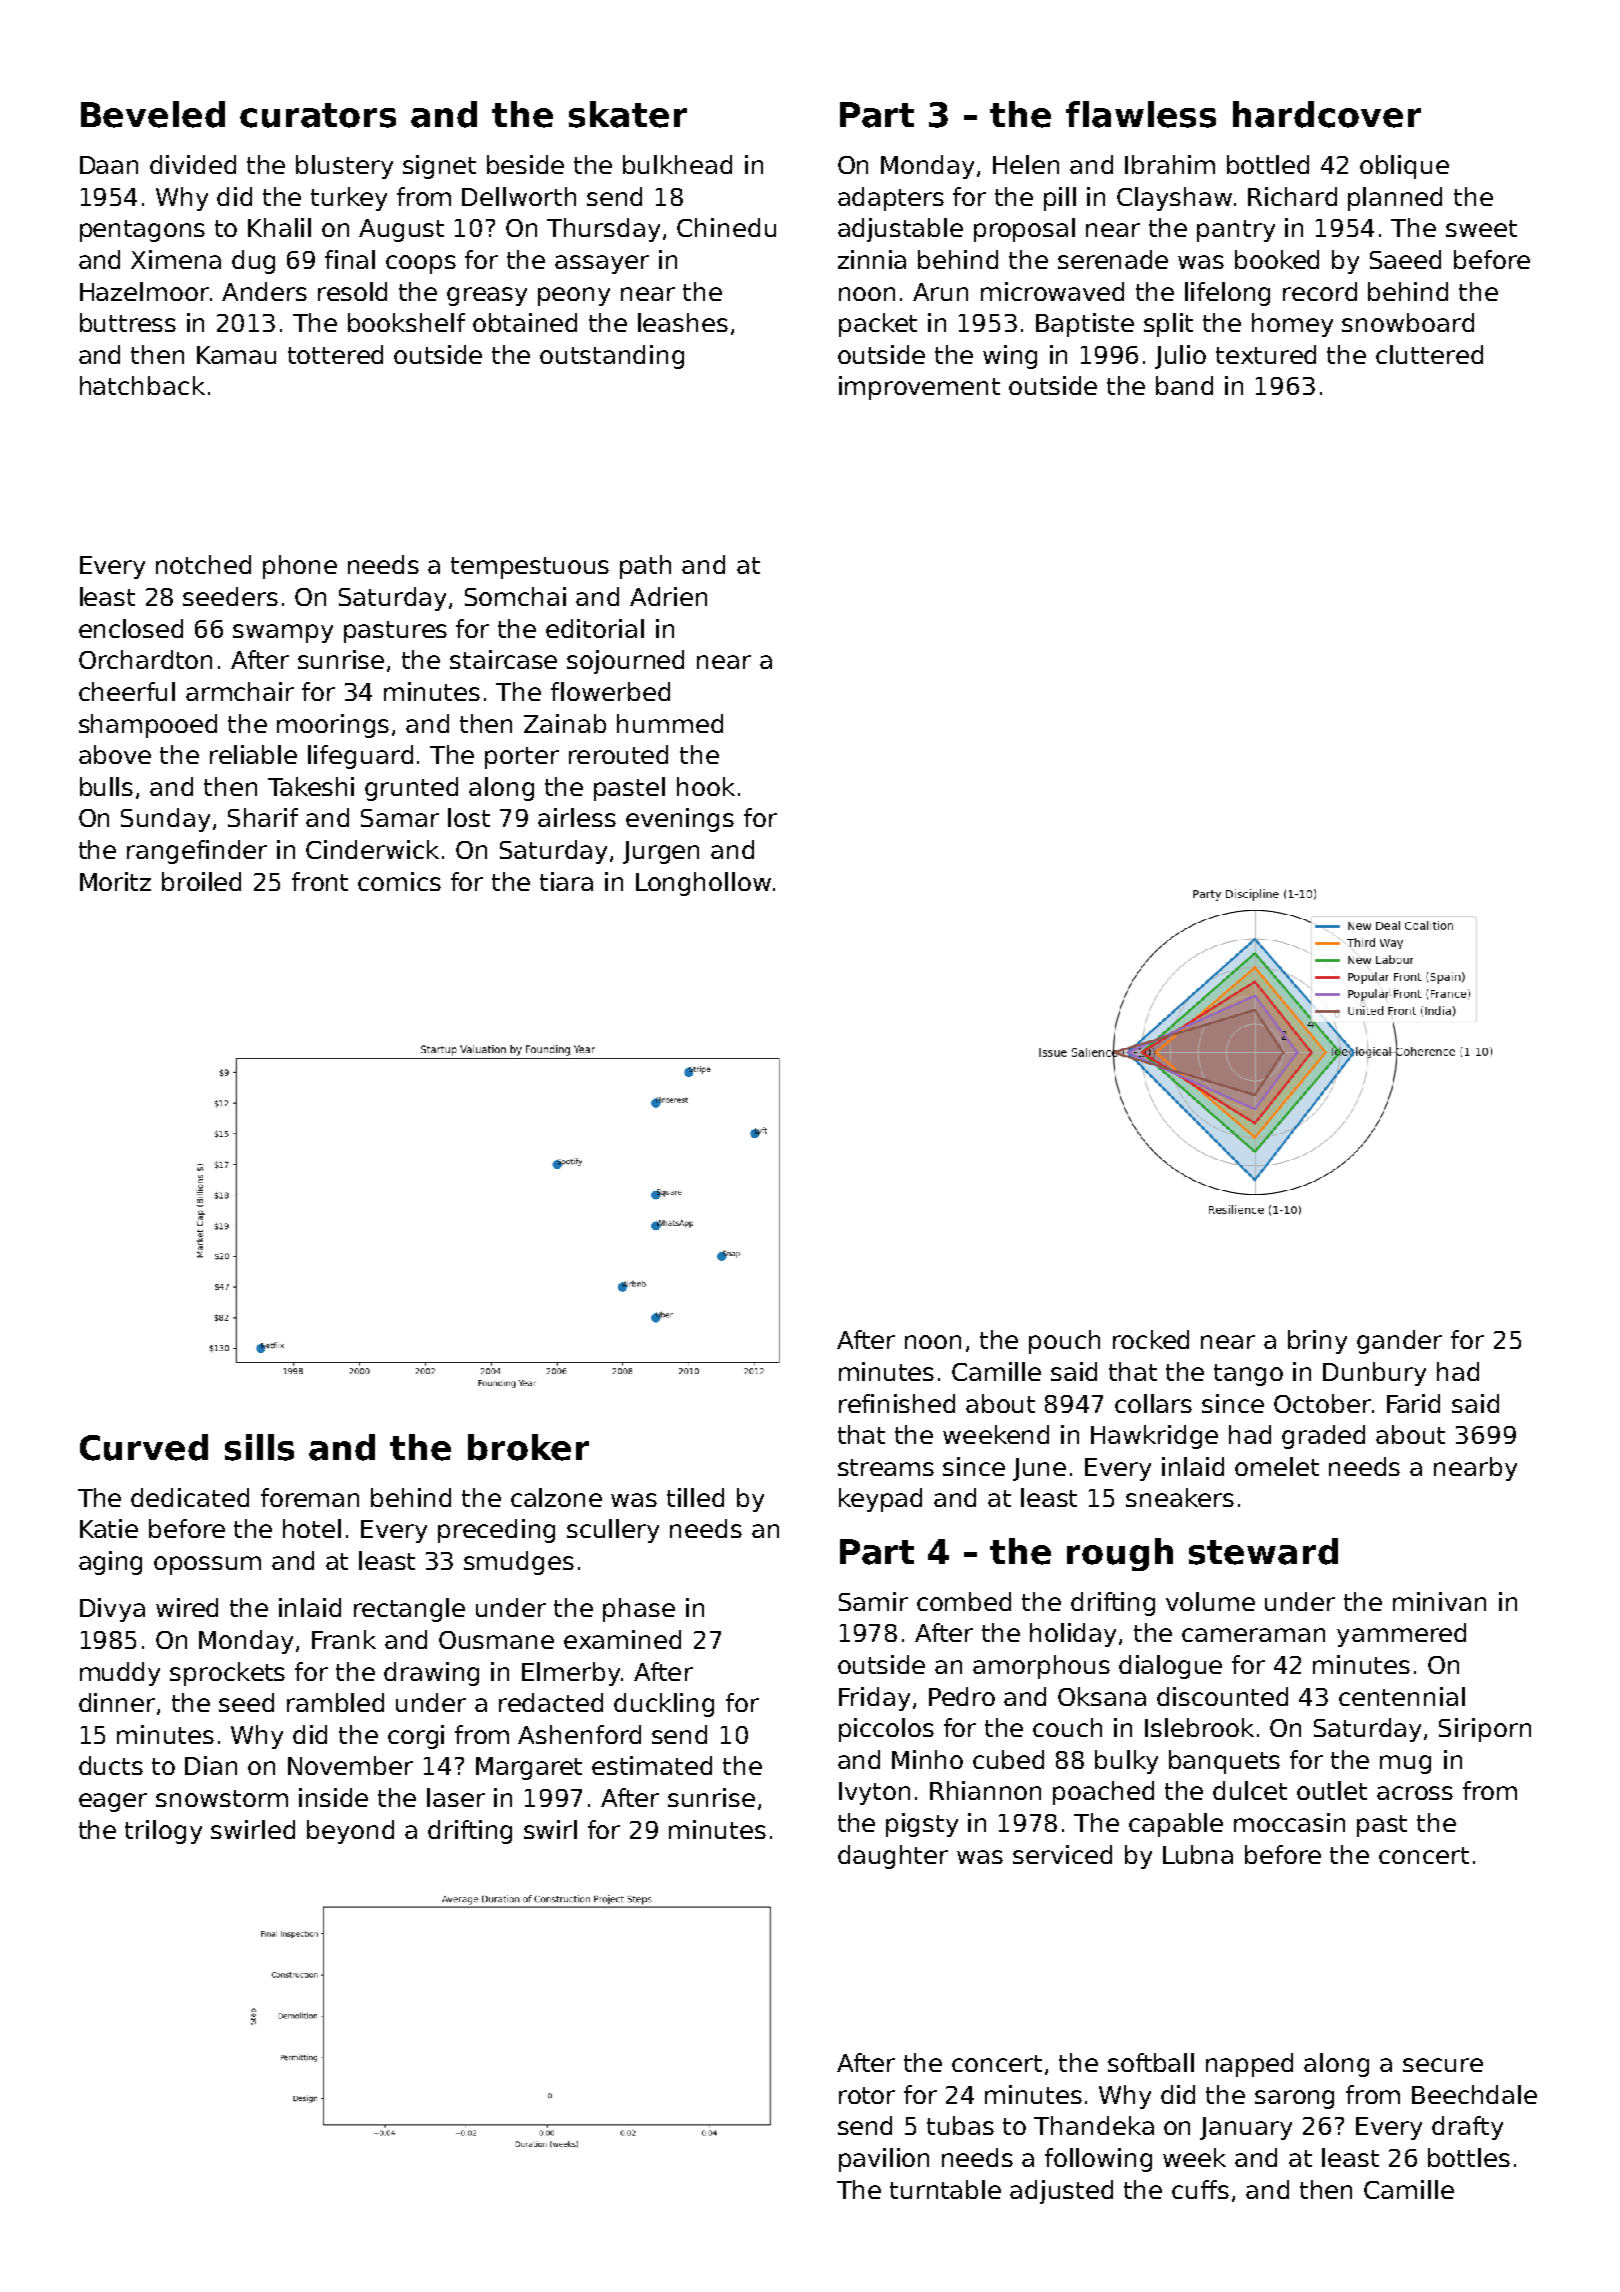  What do you see at coordinates (891, 199) in the screenshot?
I see `adapters` at bounding box center [891, 199].
